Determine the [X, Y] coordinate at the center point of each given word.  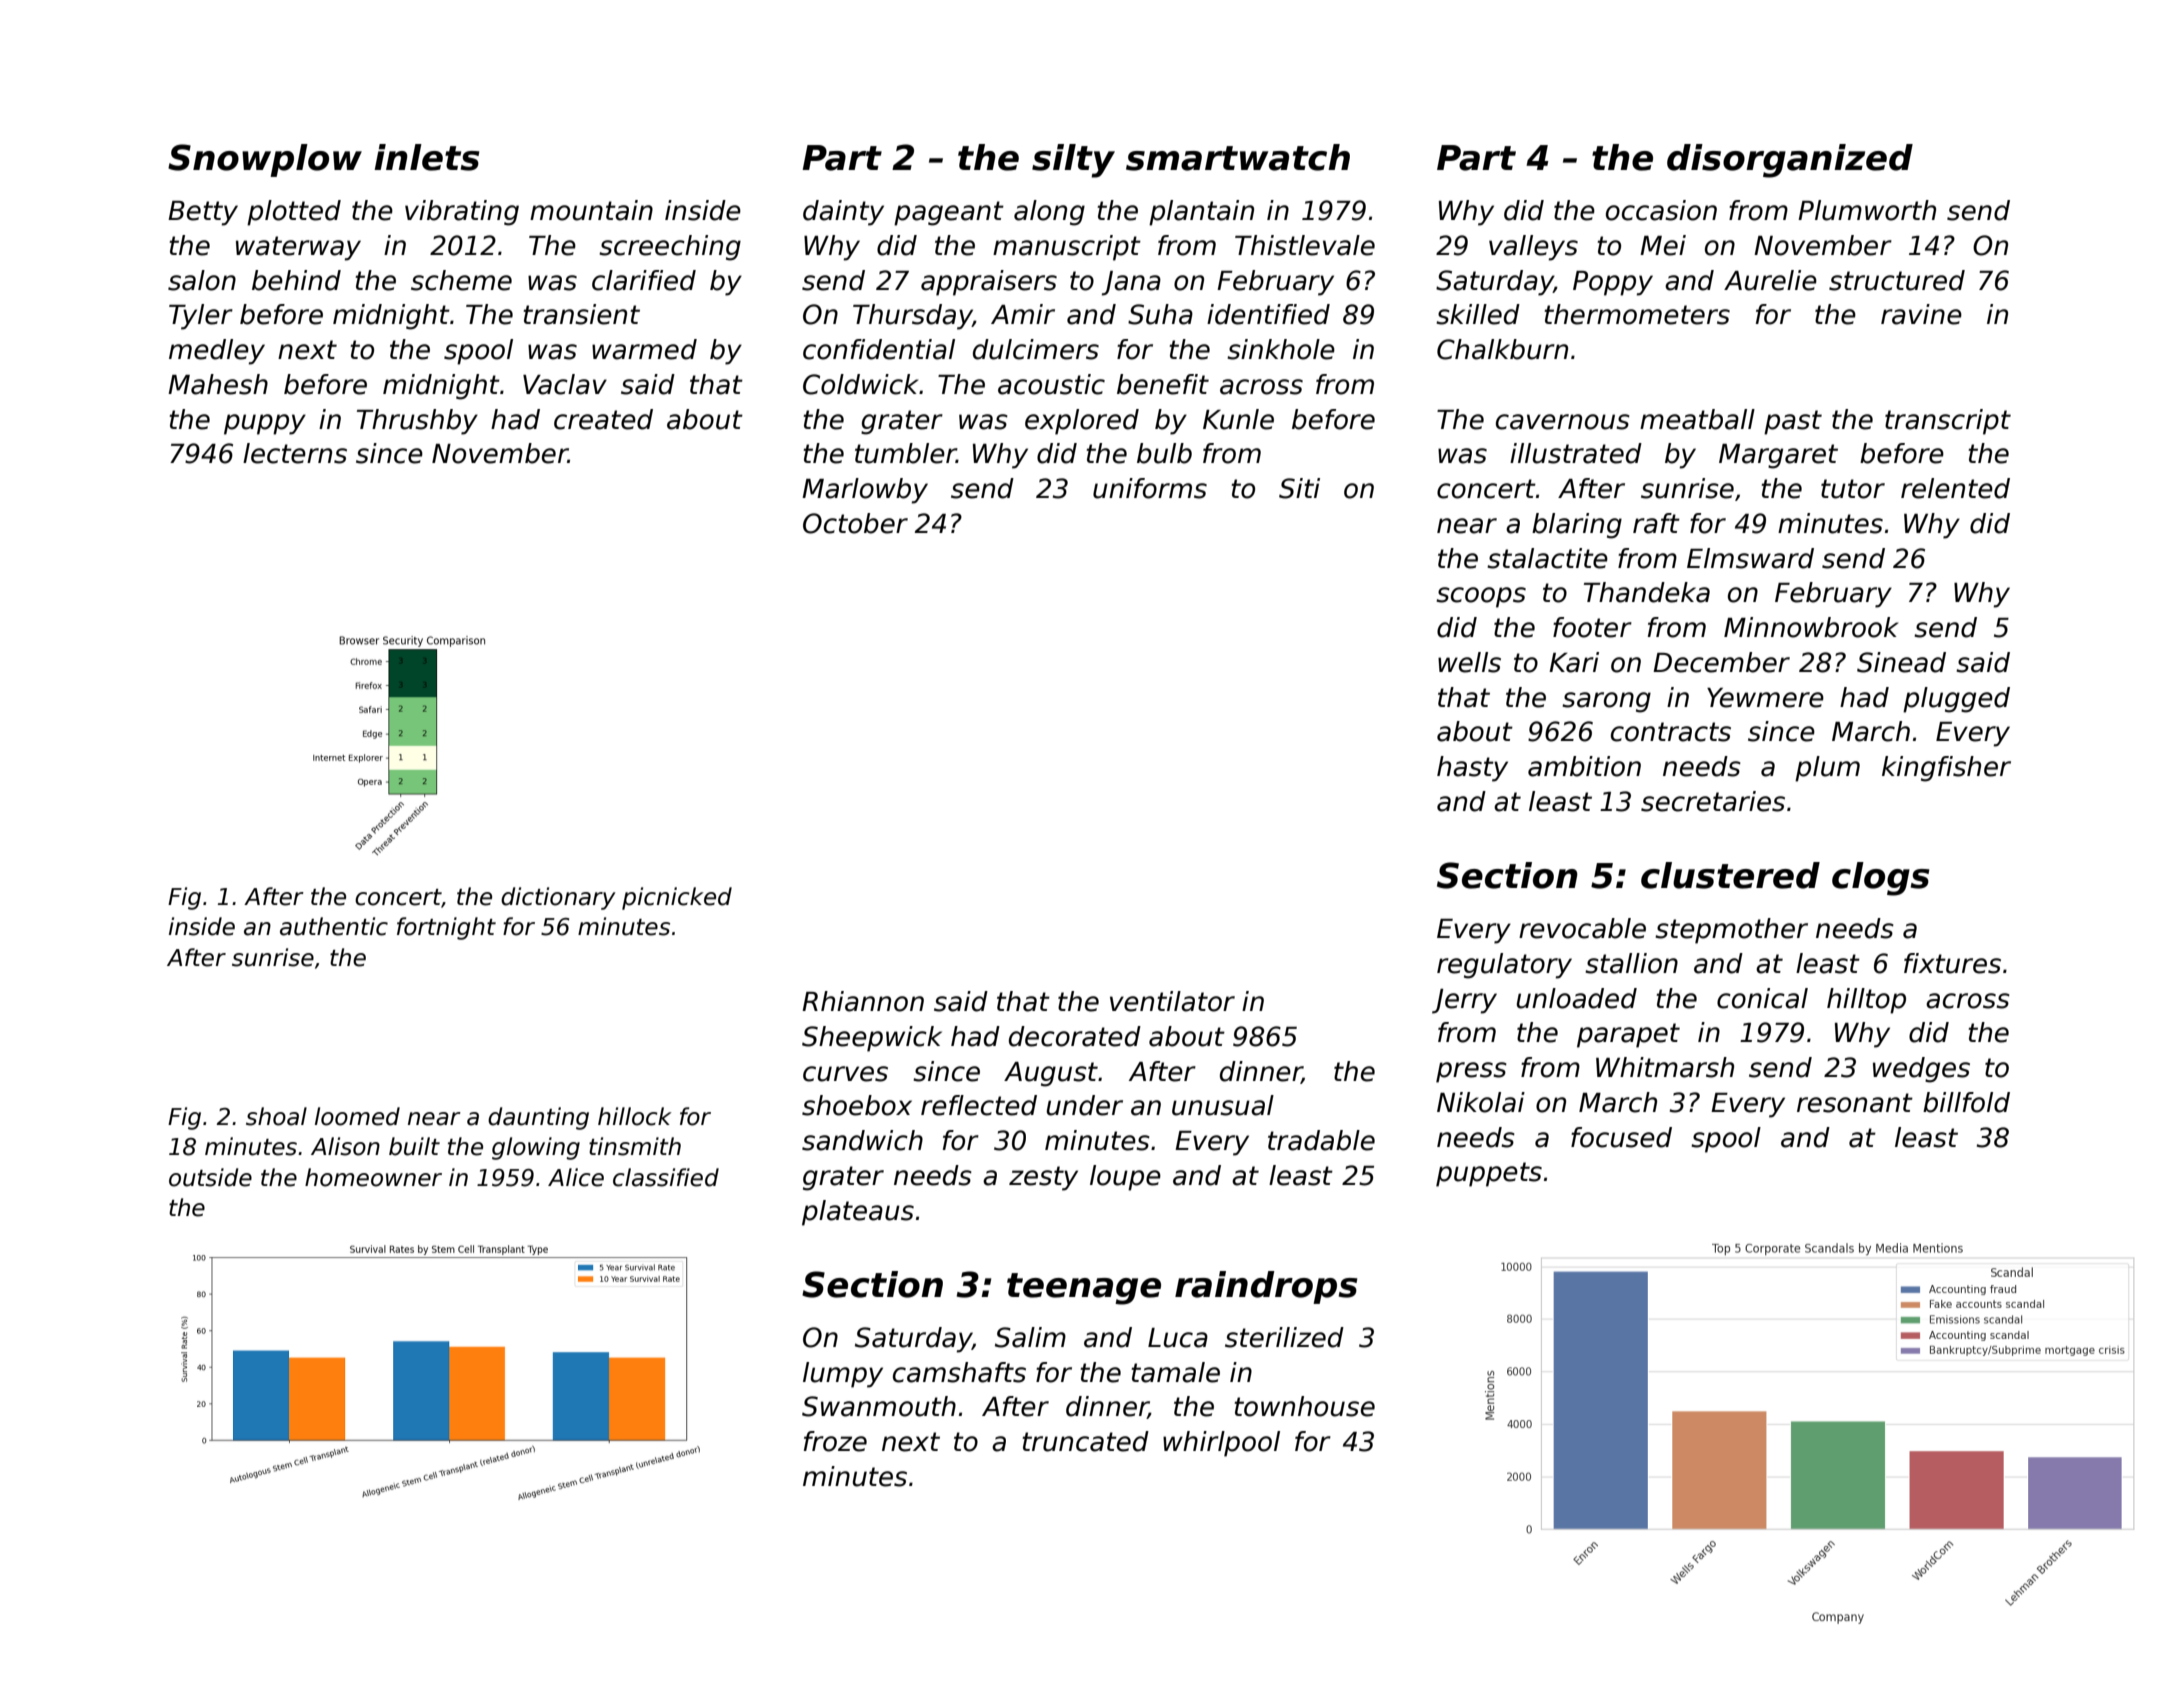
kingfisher [1946, 769]
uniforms [1150, 488]
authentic [334, 926]
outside [210, 1177]
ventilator [1172, 1001]
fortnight [446, 928]
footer [1592, 627]
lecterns [295, 453]
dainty [843, 213]
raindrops [1266, 1287]
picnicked [677, 898]
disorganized [1790, 161]
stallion [1631, 963]
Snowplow [265, 160]
